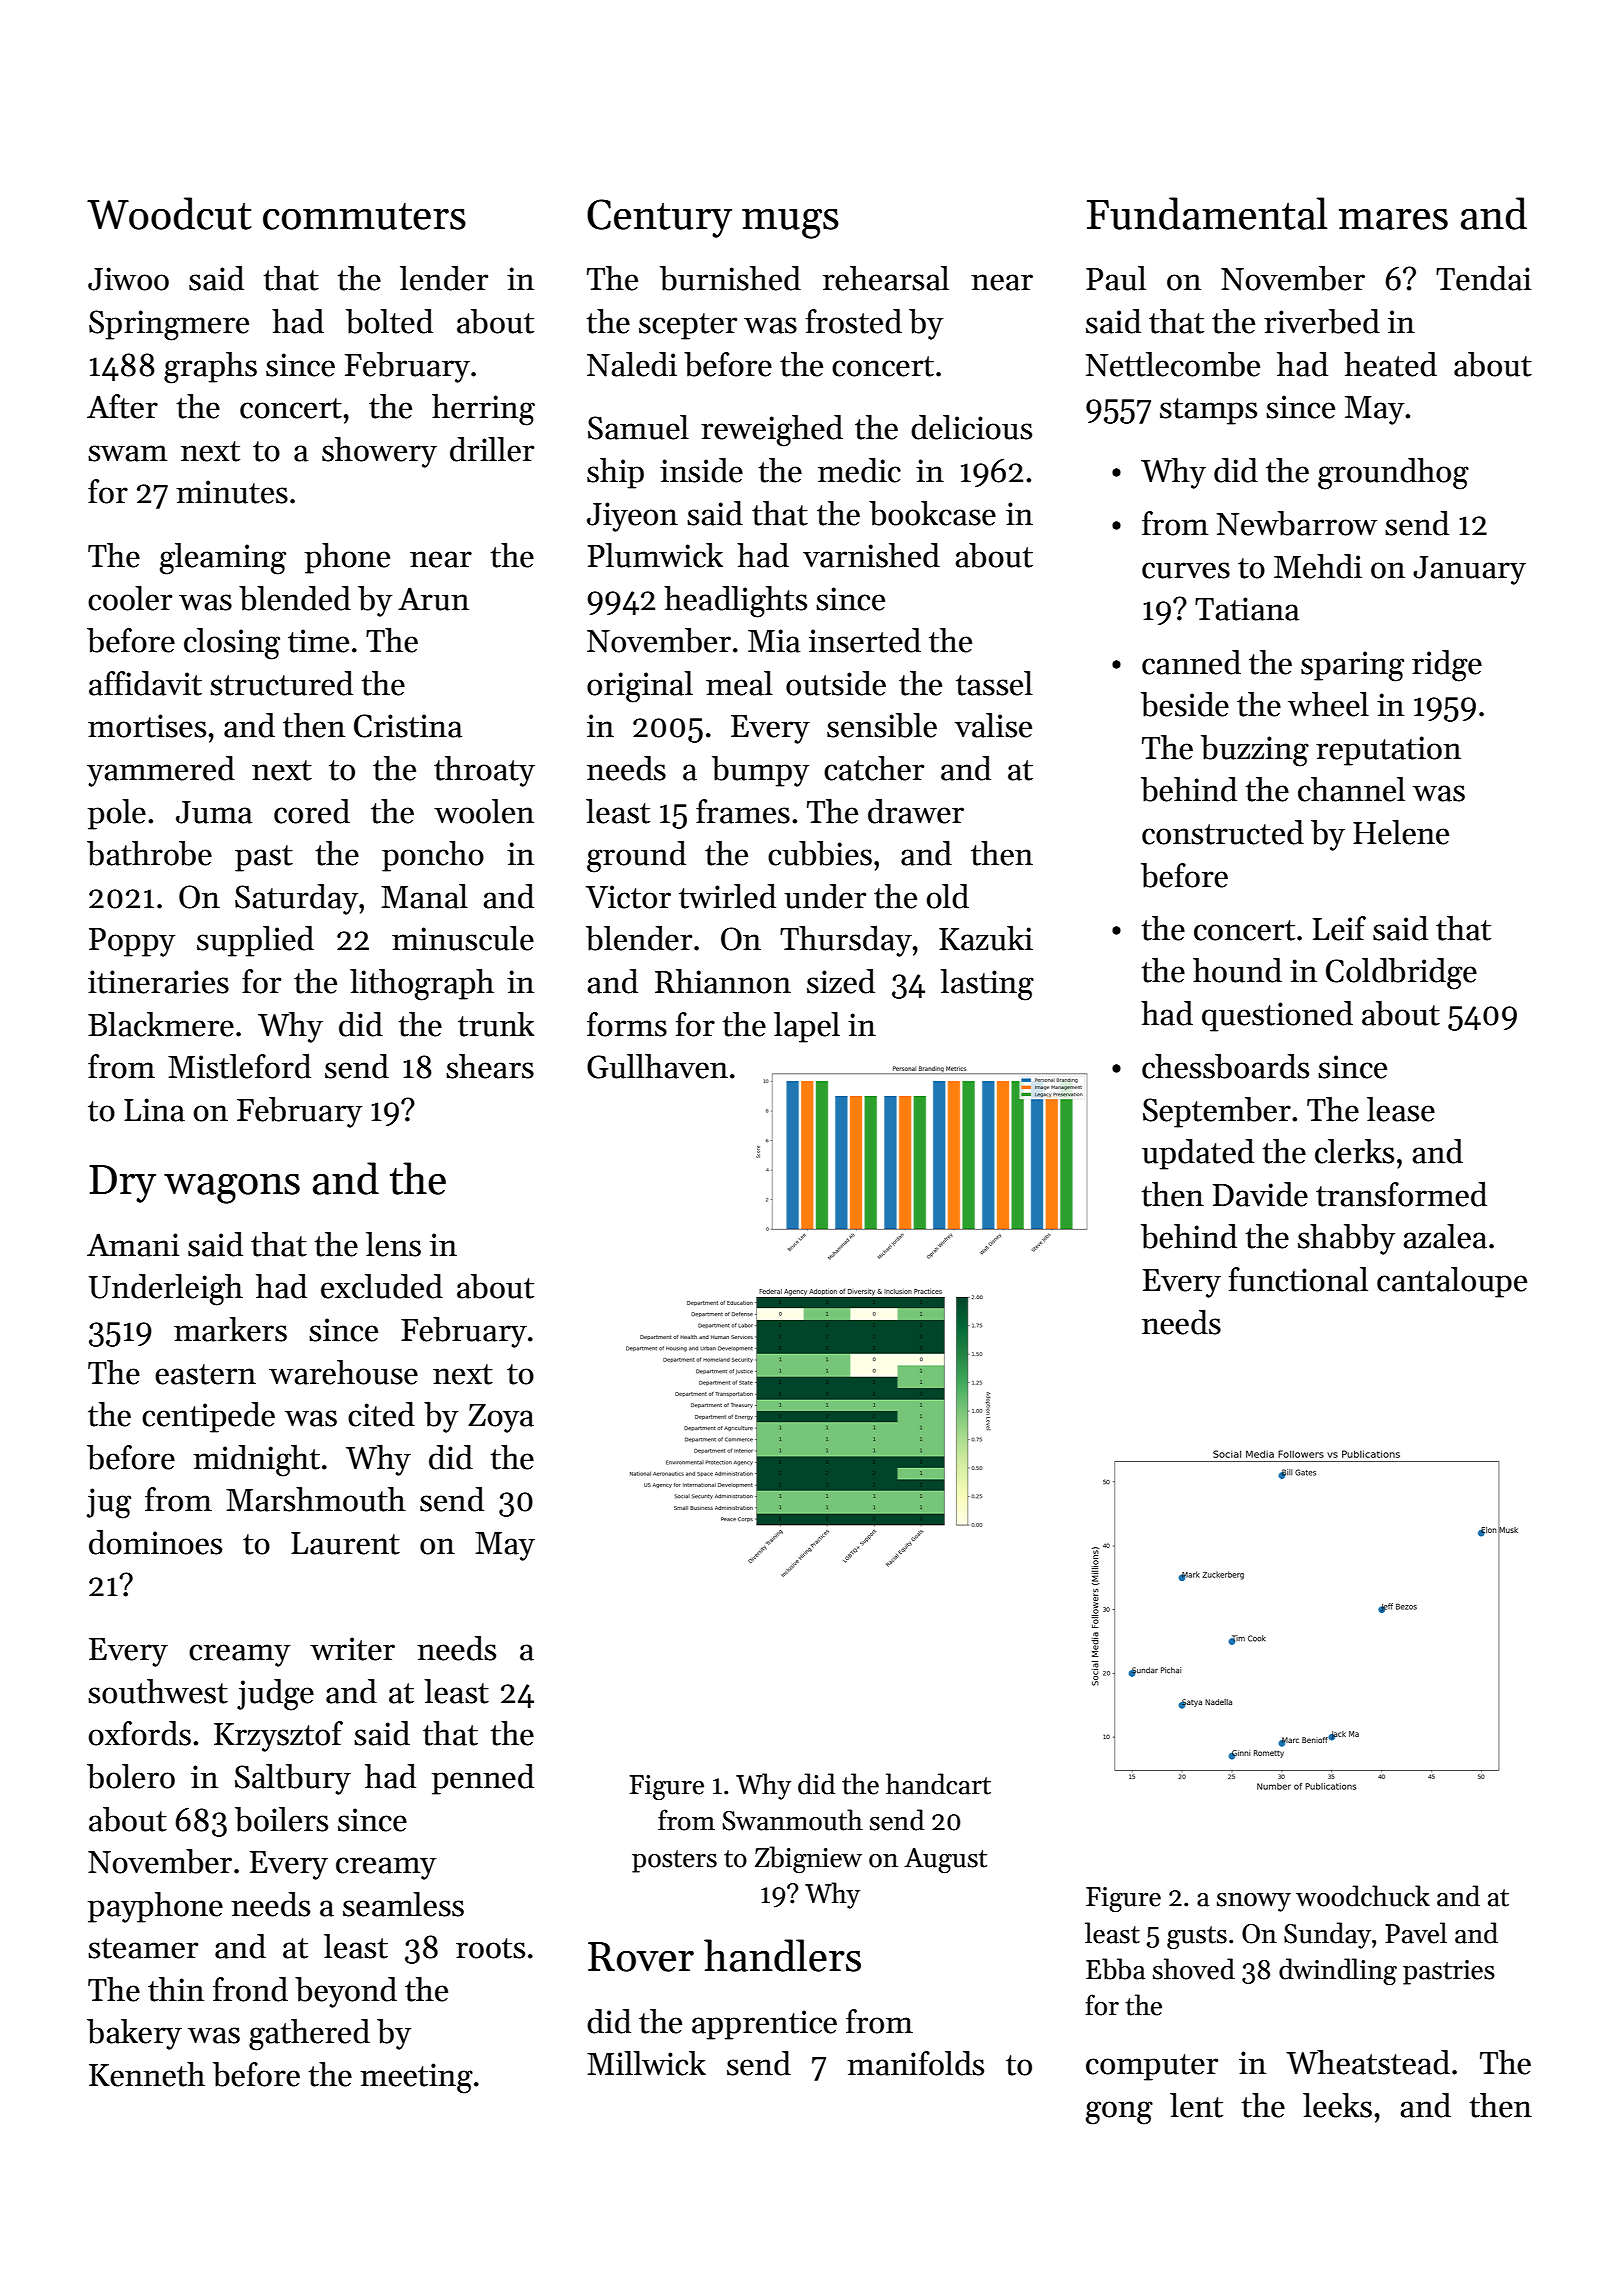 The image size is (1620, 2292). What do you see at coordinates (169, 325) in the page?
I see `Springmere` at bounding box center [169, 325].
